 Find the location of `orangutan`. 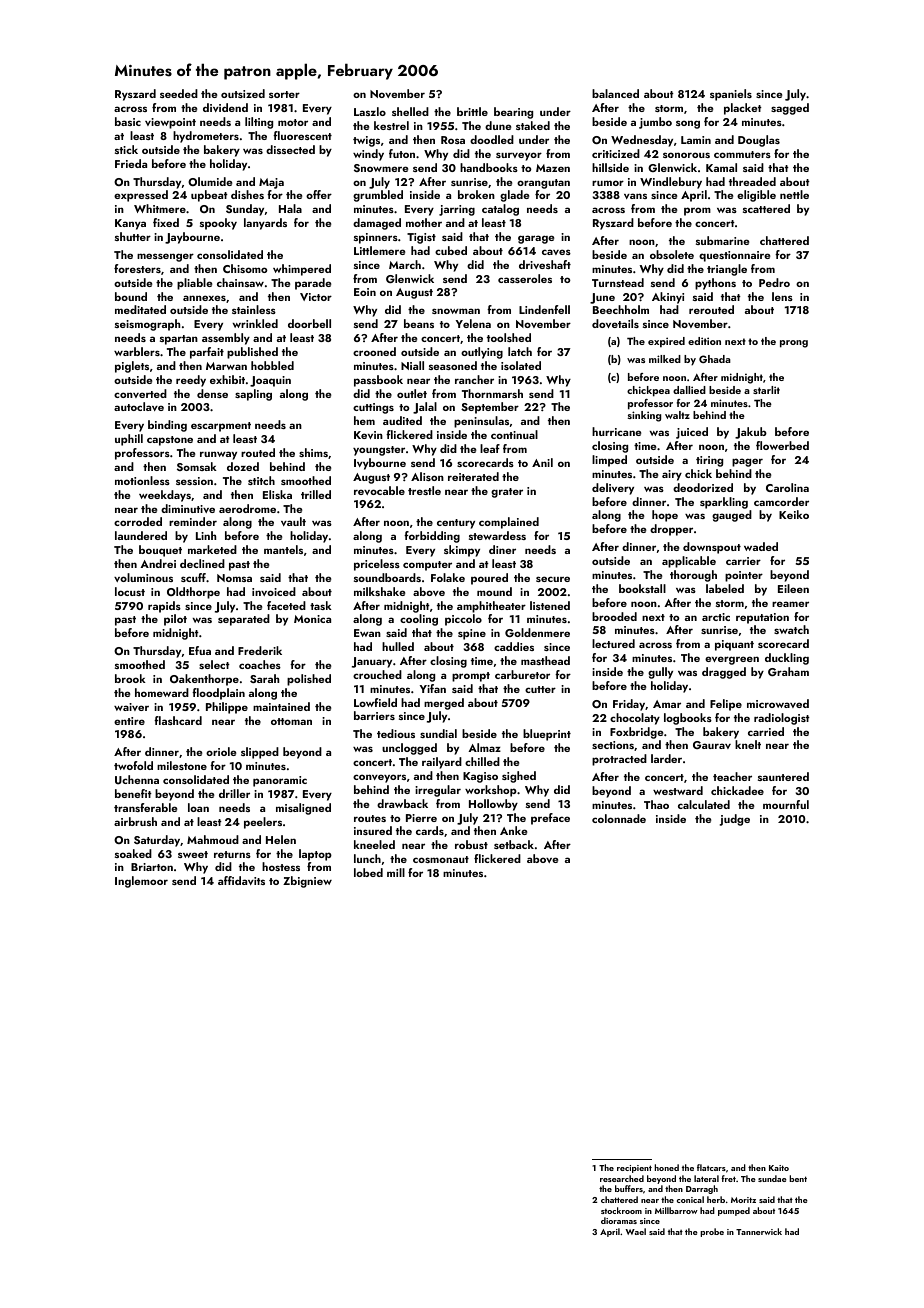

orangutan is located at coordinates (543, 184).
